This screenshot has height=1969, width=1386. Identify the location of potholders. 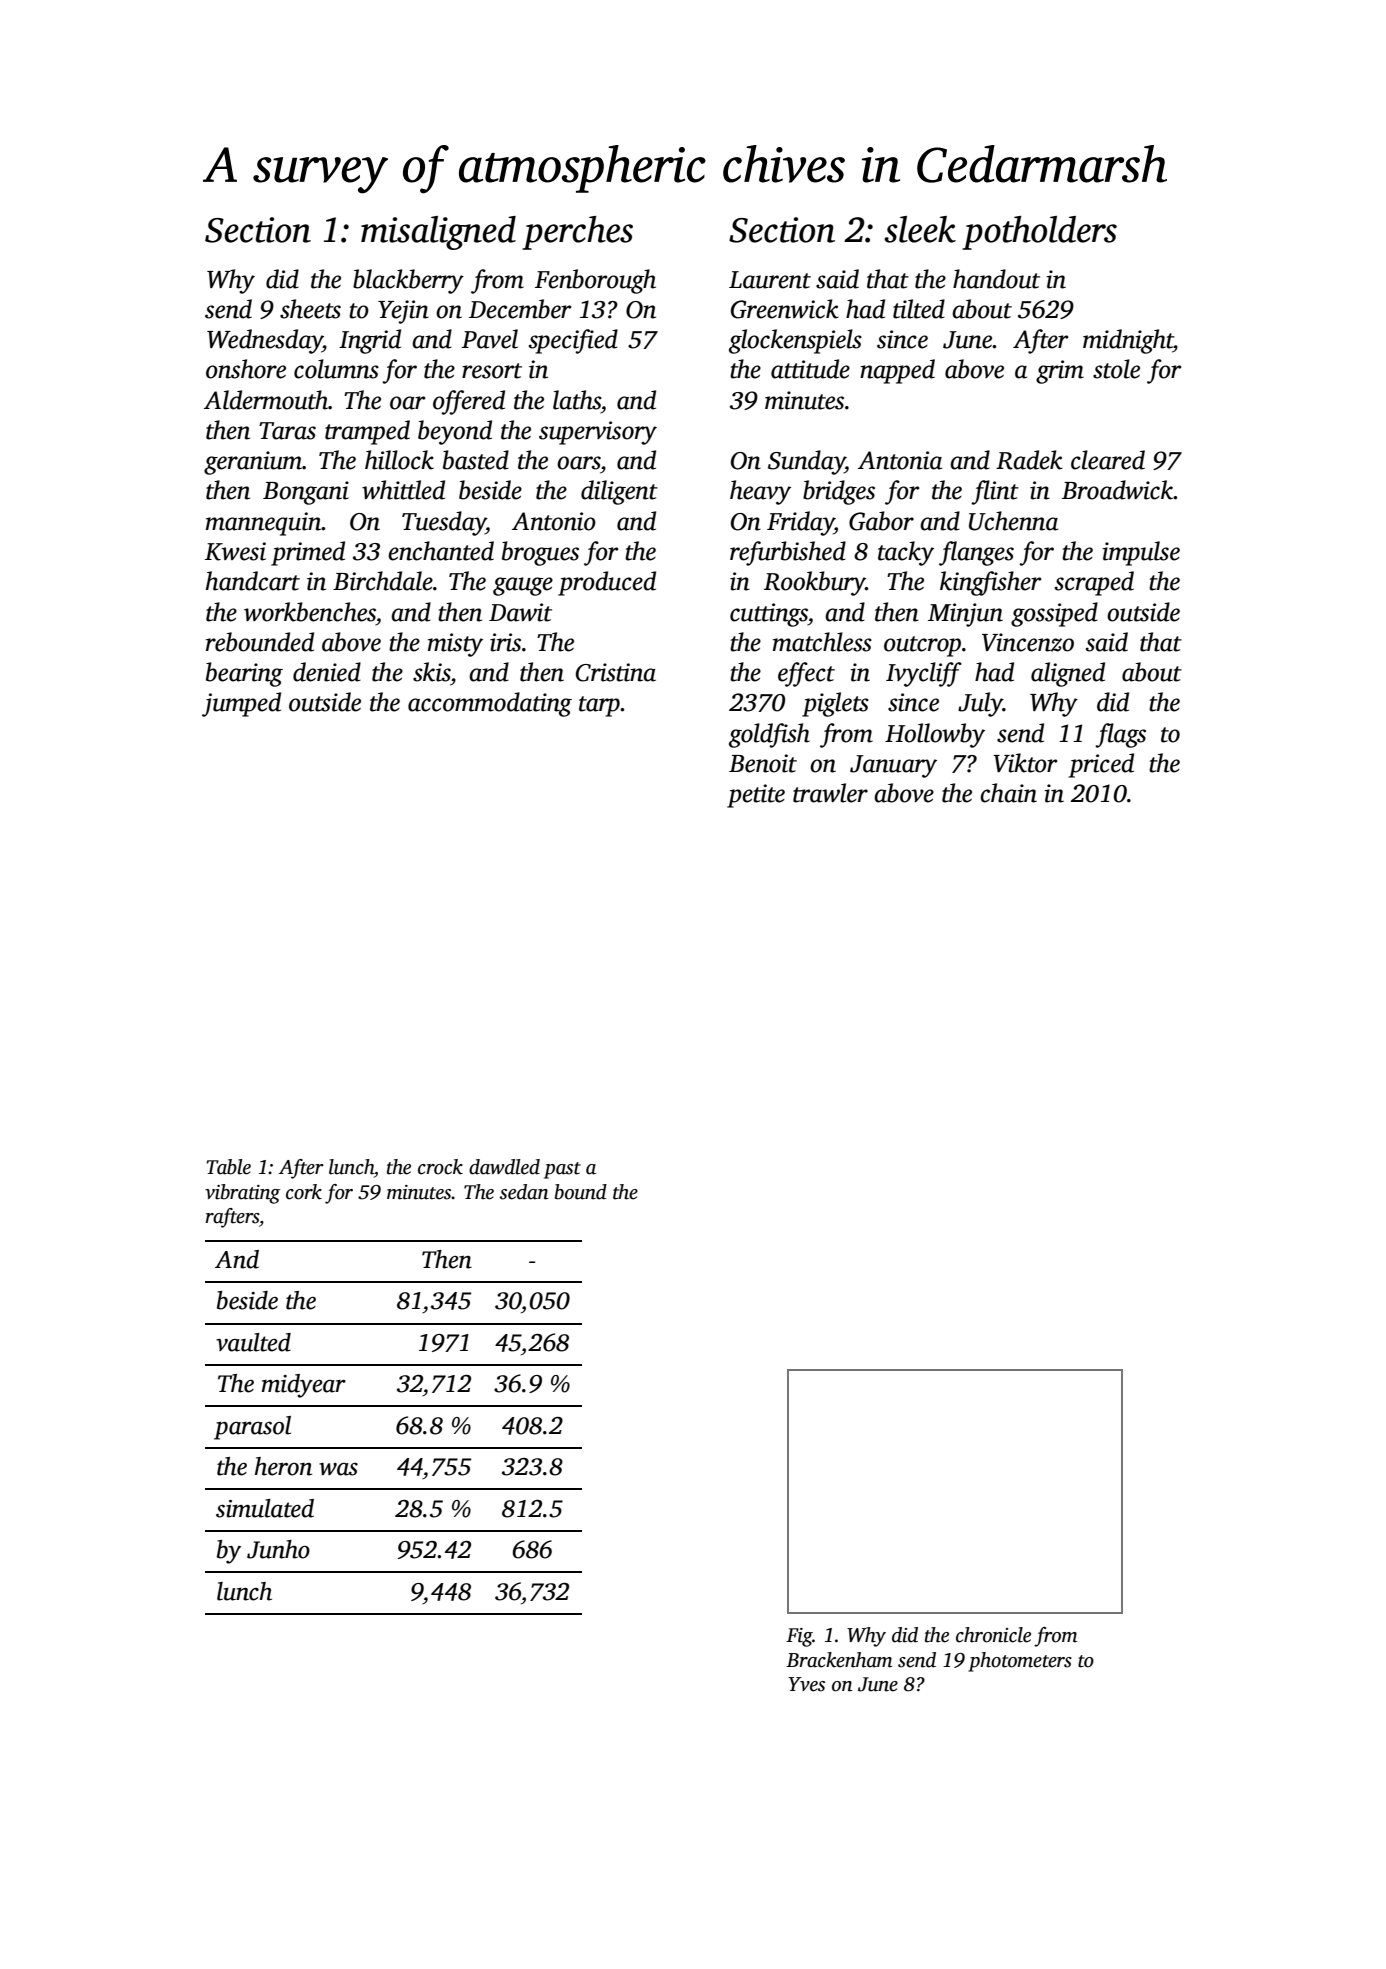
(1039, 233).
